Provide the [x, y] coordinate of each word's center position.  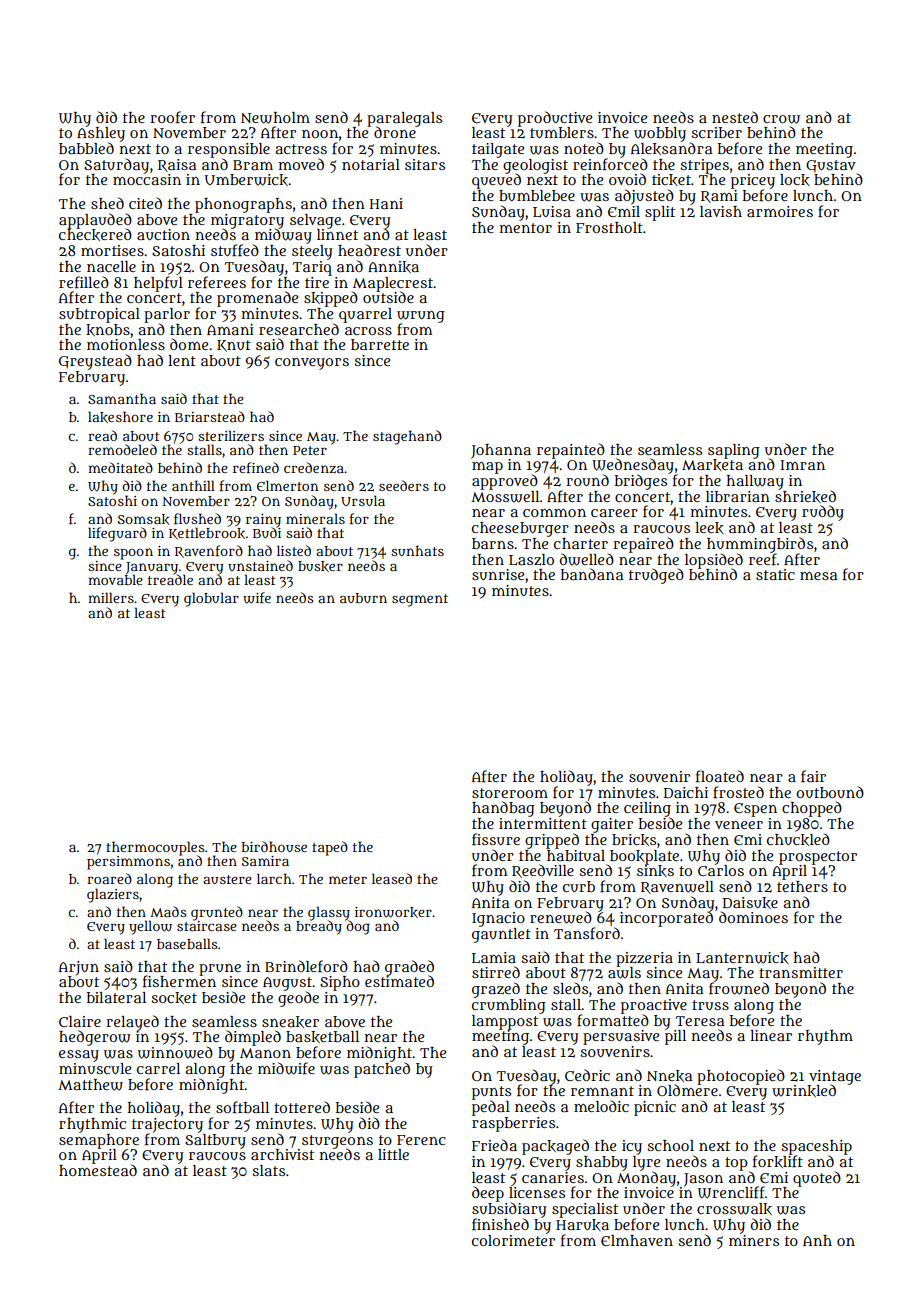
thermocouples [155, 848]
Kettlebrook [207, 533]
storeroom [510, 793]
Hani [386, 203]
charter [581, 543]
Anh [817, 1240]
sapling [734, 451]
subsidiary [509, 1210]
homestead [98, 1170]
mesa [818, 576]
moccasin [147, 179]
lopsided [714, 560]
